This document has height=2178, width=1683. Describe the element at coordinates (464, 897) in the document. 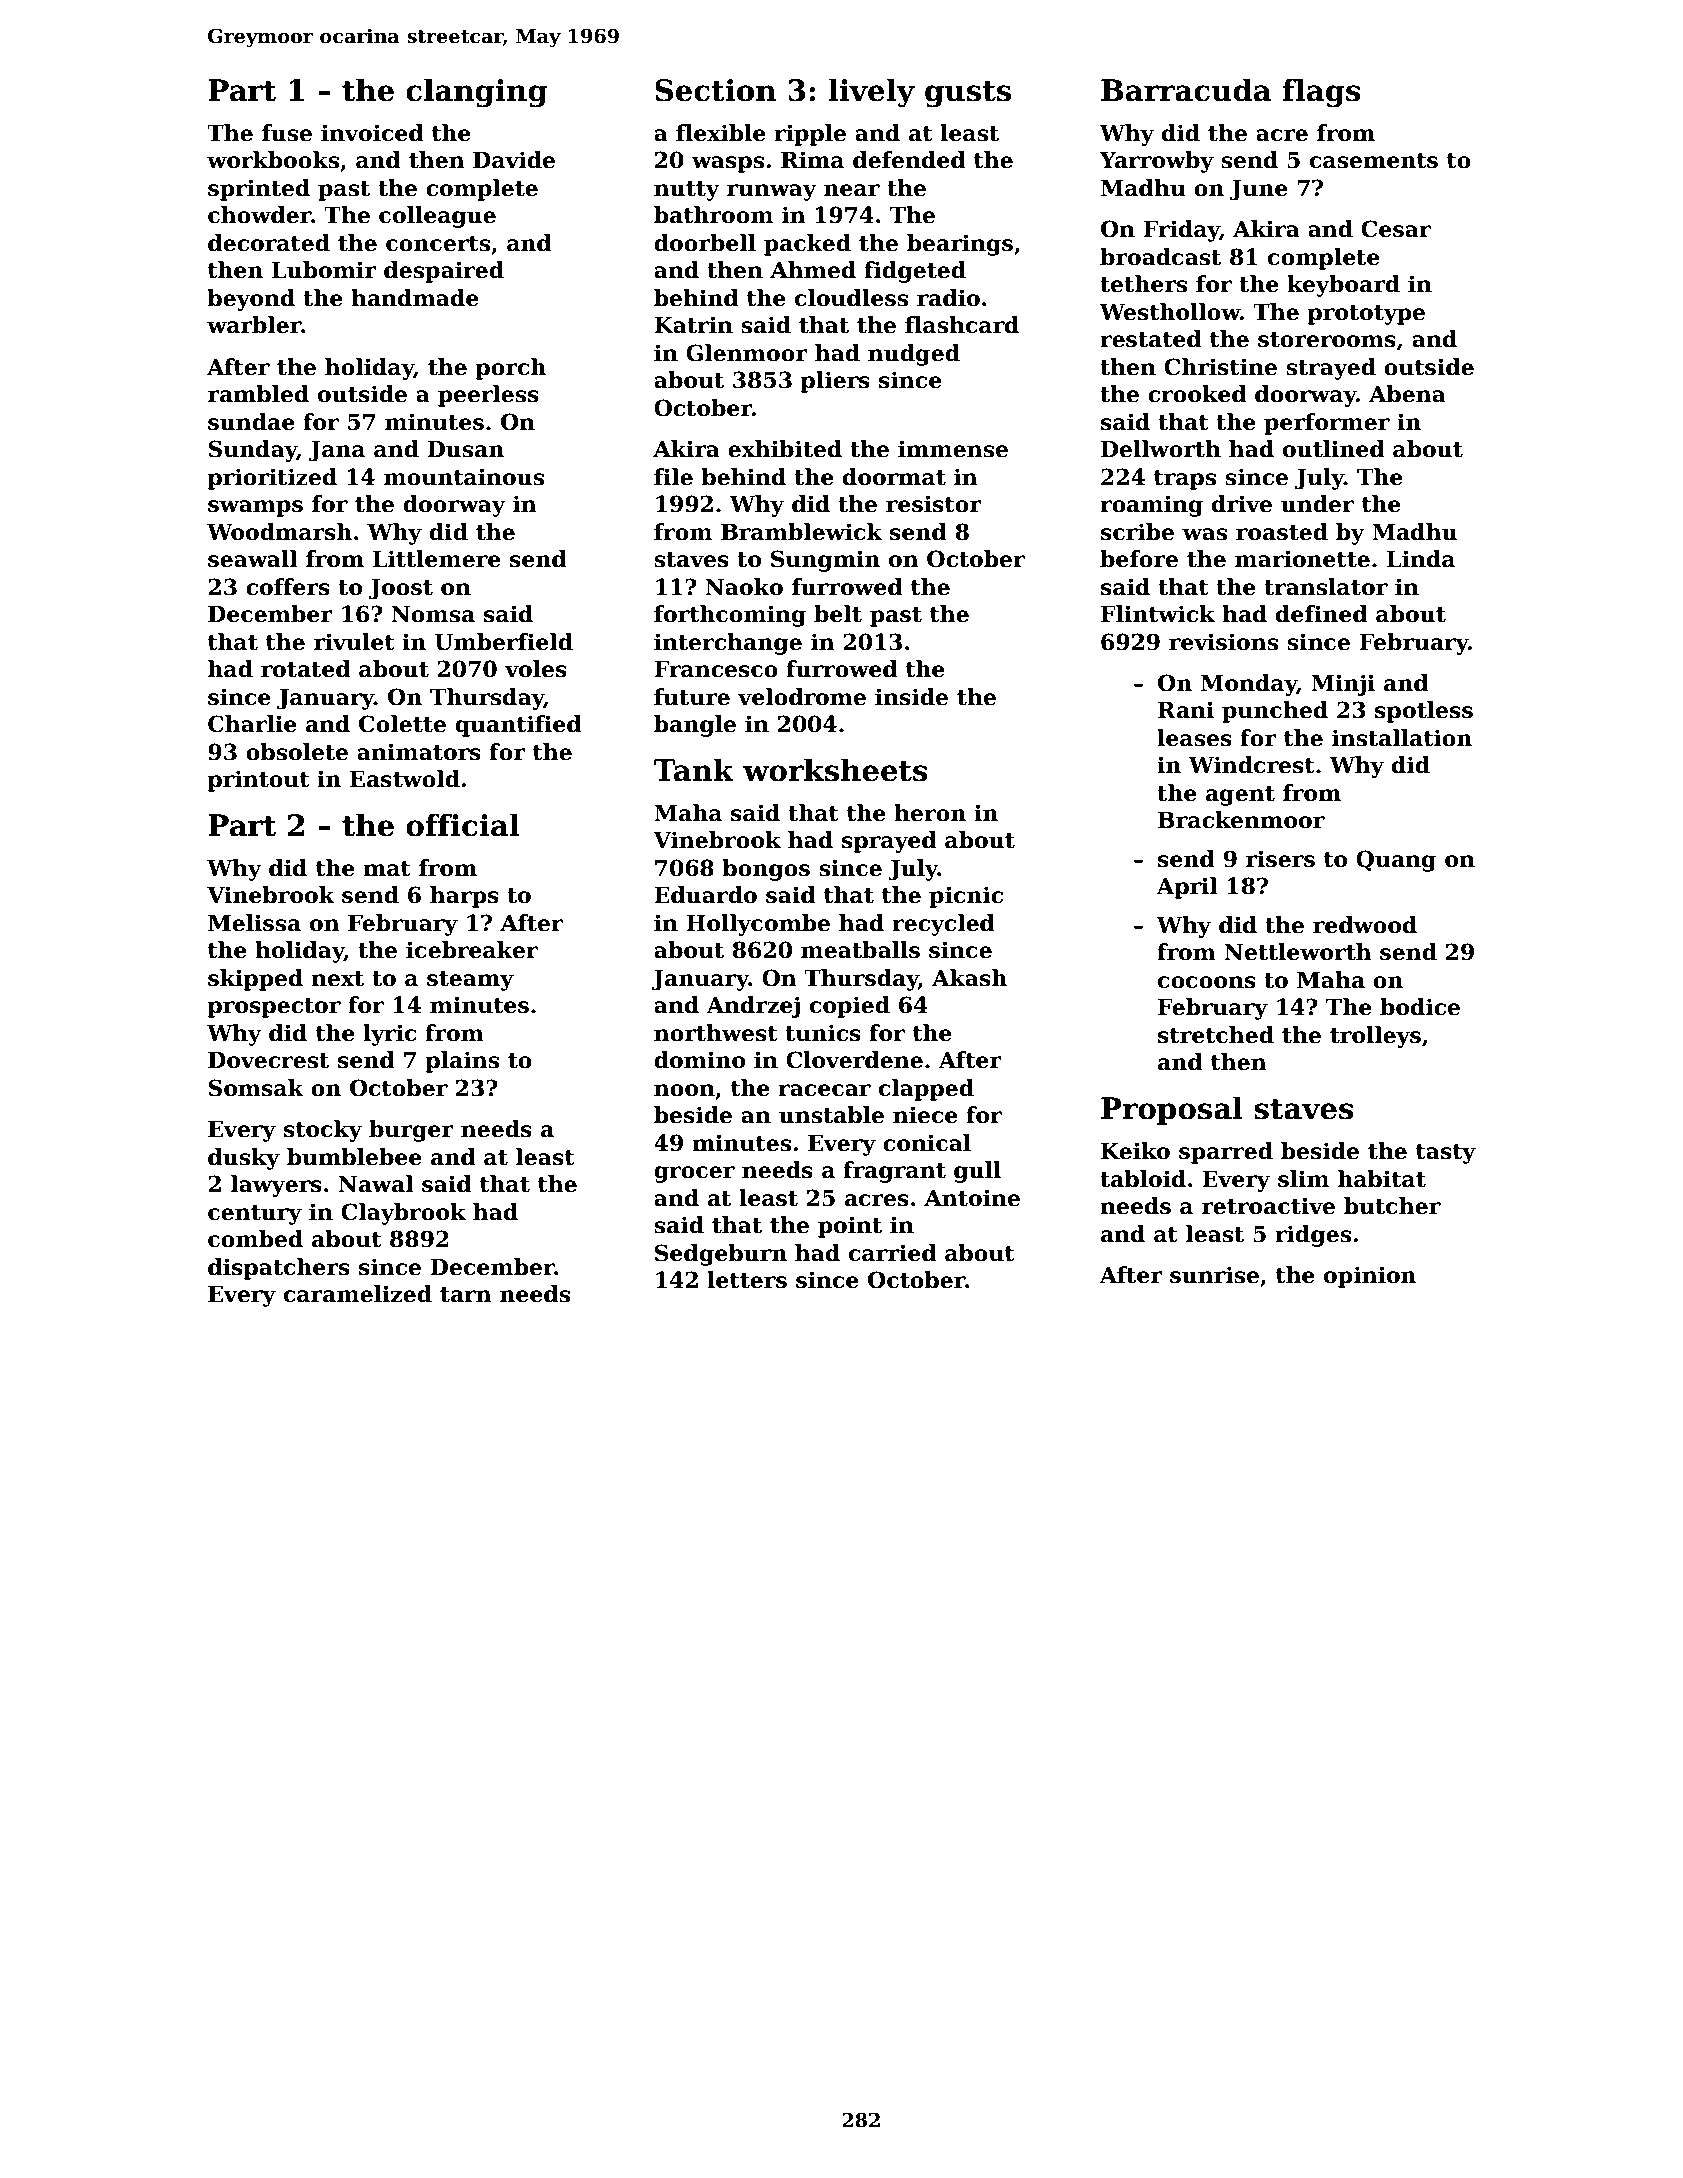

I see `harps` at that location.
